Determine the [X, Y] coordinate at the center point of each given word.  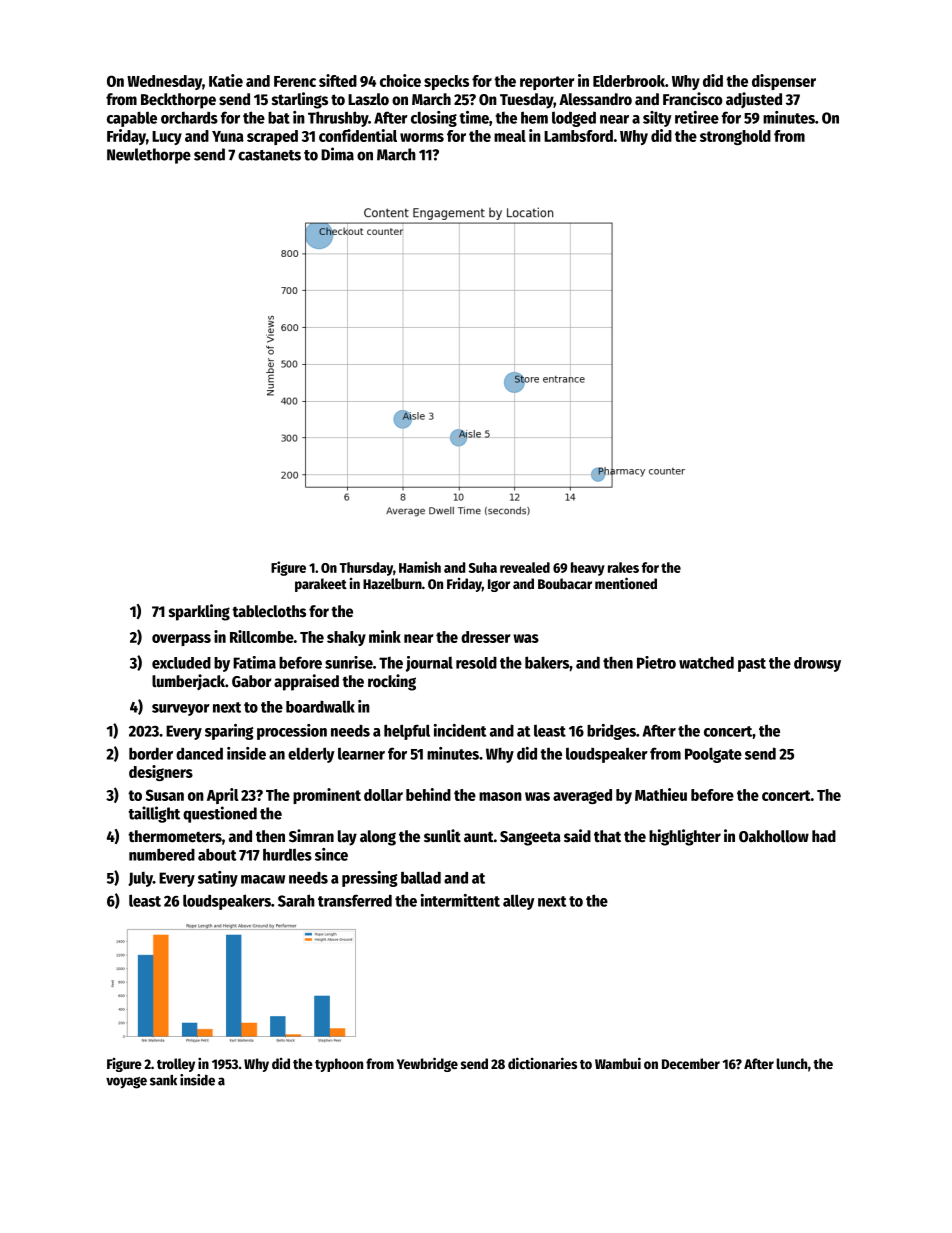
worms [422, 137]
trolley [176, 1065]
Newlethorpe [149, 156]
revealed [525, 567]
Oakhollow [774, 836]
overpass [181, 640]
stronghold [735, 137]
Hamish [420, 567]
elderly [311, 755]
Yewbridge [427, 1064]
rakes [623, 567]
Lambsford [578, 136]
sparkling [199, 612]
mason [500, 796]
